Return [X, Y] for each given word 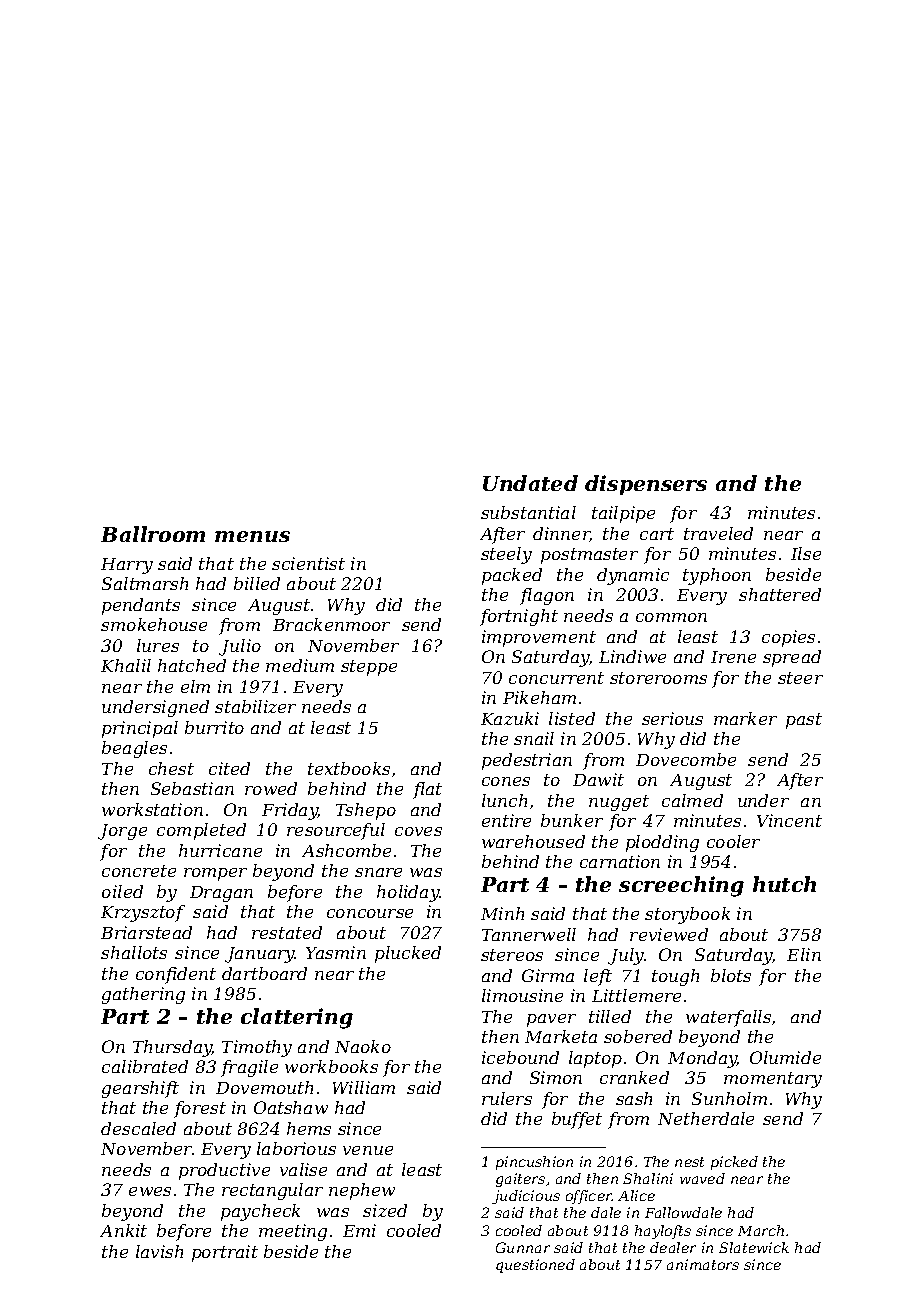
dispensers [646, 485]
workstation [152, 809]
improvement [539, 638]
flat [427, 790]
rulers [507, 1098]
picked [734, 1163]
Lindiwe [632, 656]
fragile [249, 1068]
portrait [225, 1253]
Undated [530, 483]
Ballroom [153, 534]
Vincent [789, 820]
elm [195, 686]
